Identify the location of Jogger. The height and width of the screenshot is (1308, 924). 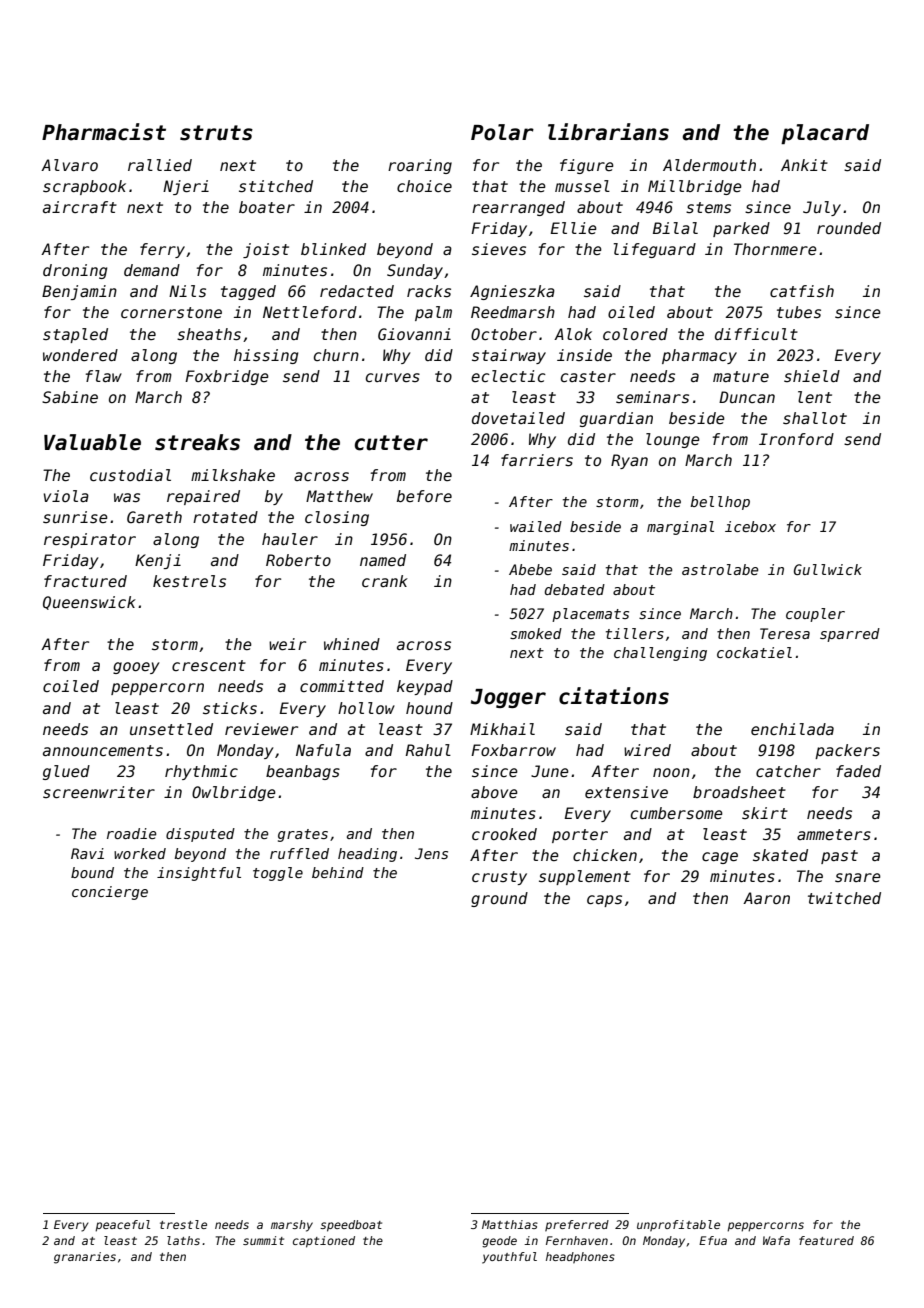
(508, 698).
